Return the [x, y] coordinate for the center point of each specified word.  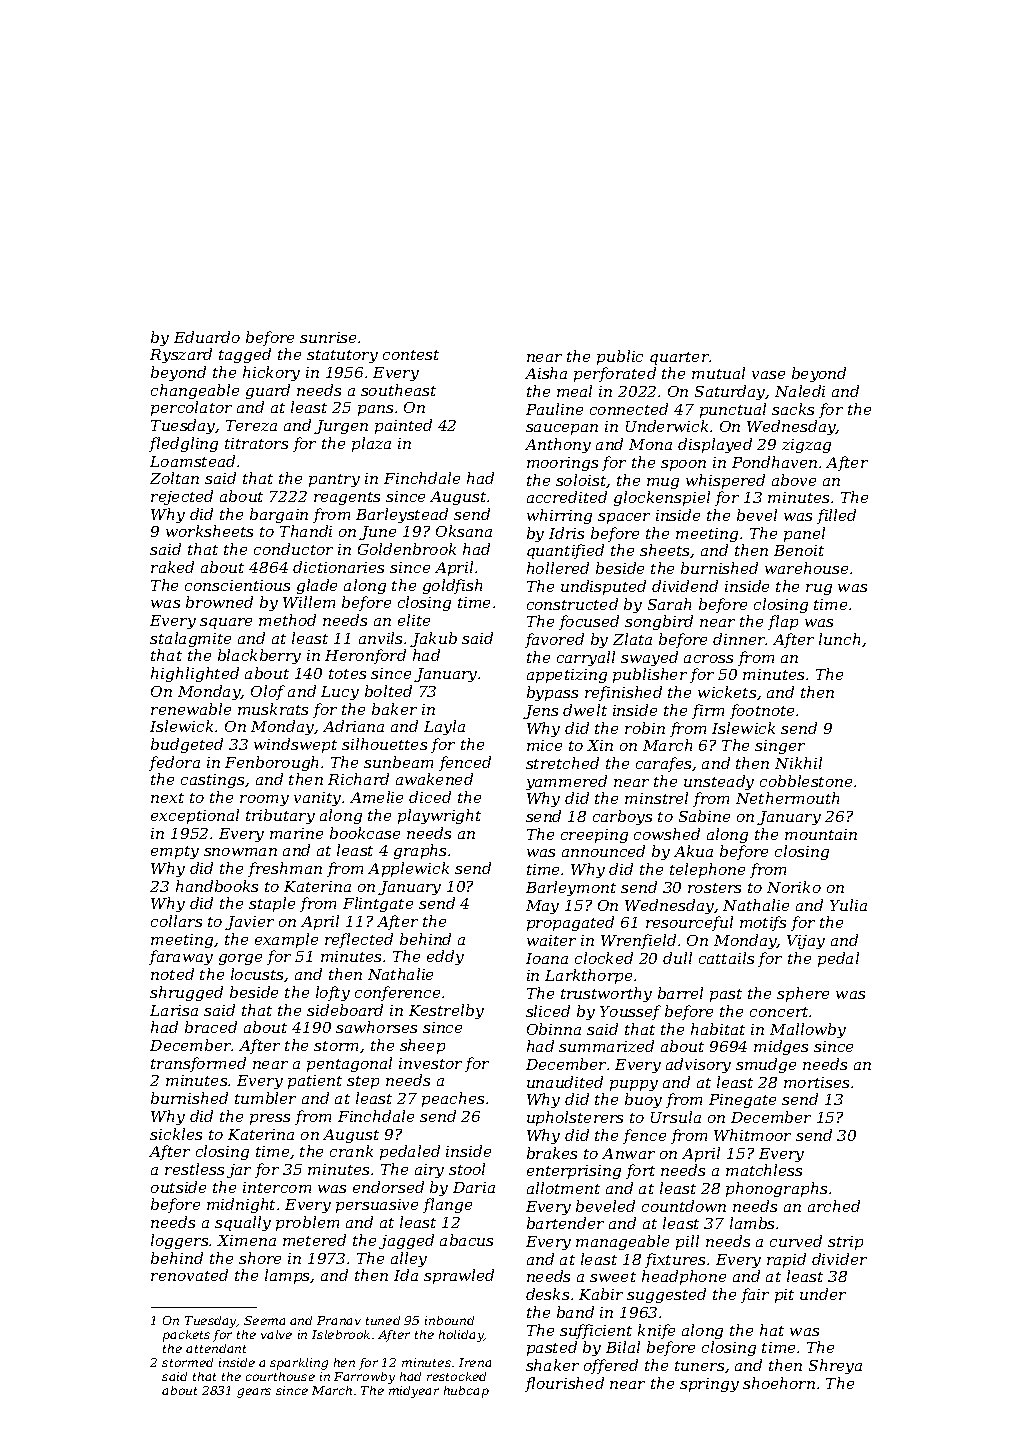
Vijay [806, 942]
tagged [245, 355]
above [794, 480]
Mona [650, 444]
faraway [181, 957]
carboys [622, 817]
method [287, 620]
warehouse [806, 568]
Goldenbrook [407, 549]
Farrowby [364, 1378]
